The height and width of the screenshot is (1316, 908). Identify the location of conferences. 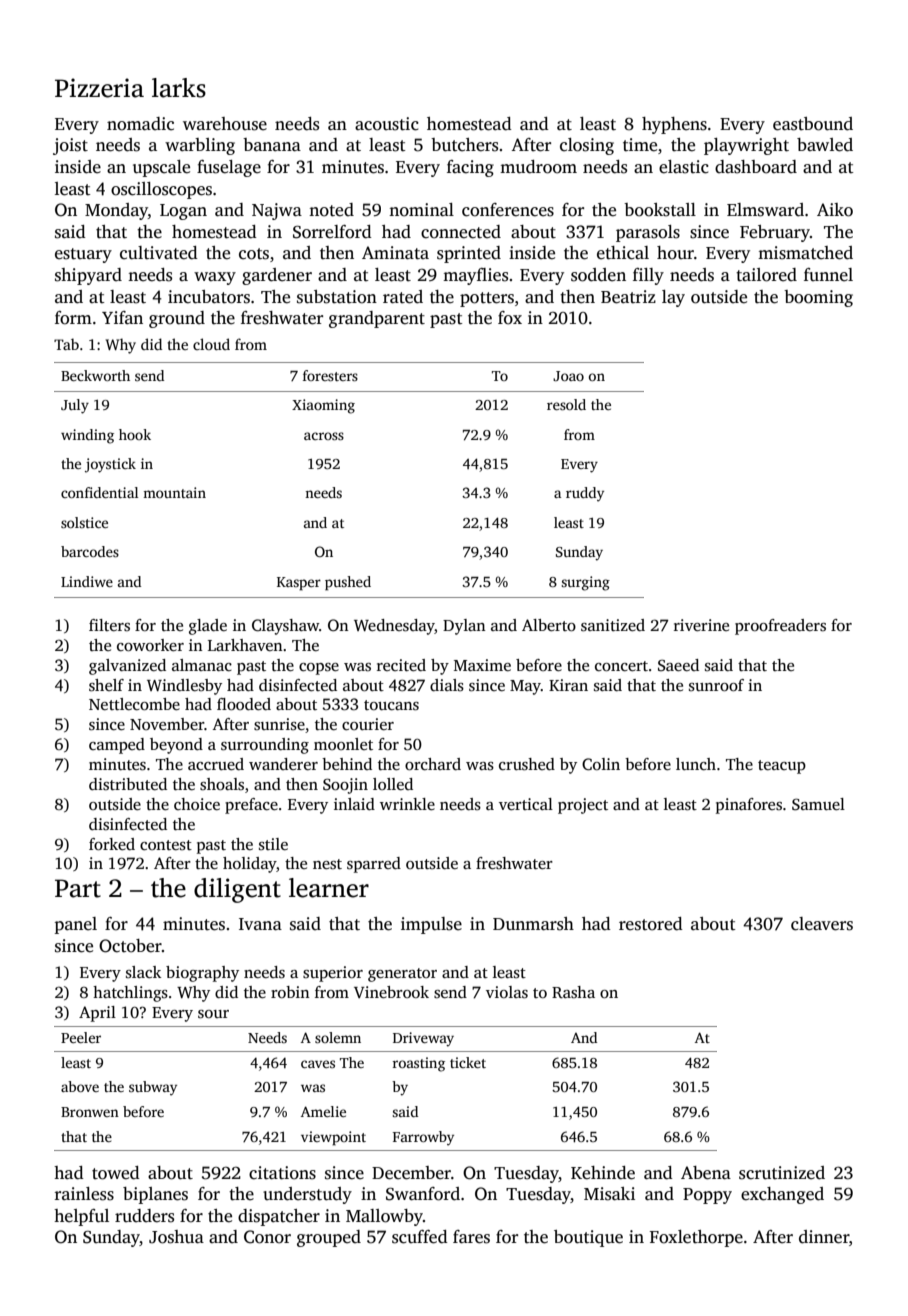
(508, 210).
